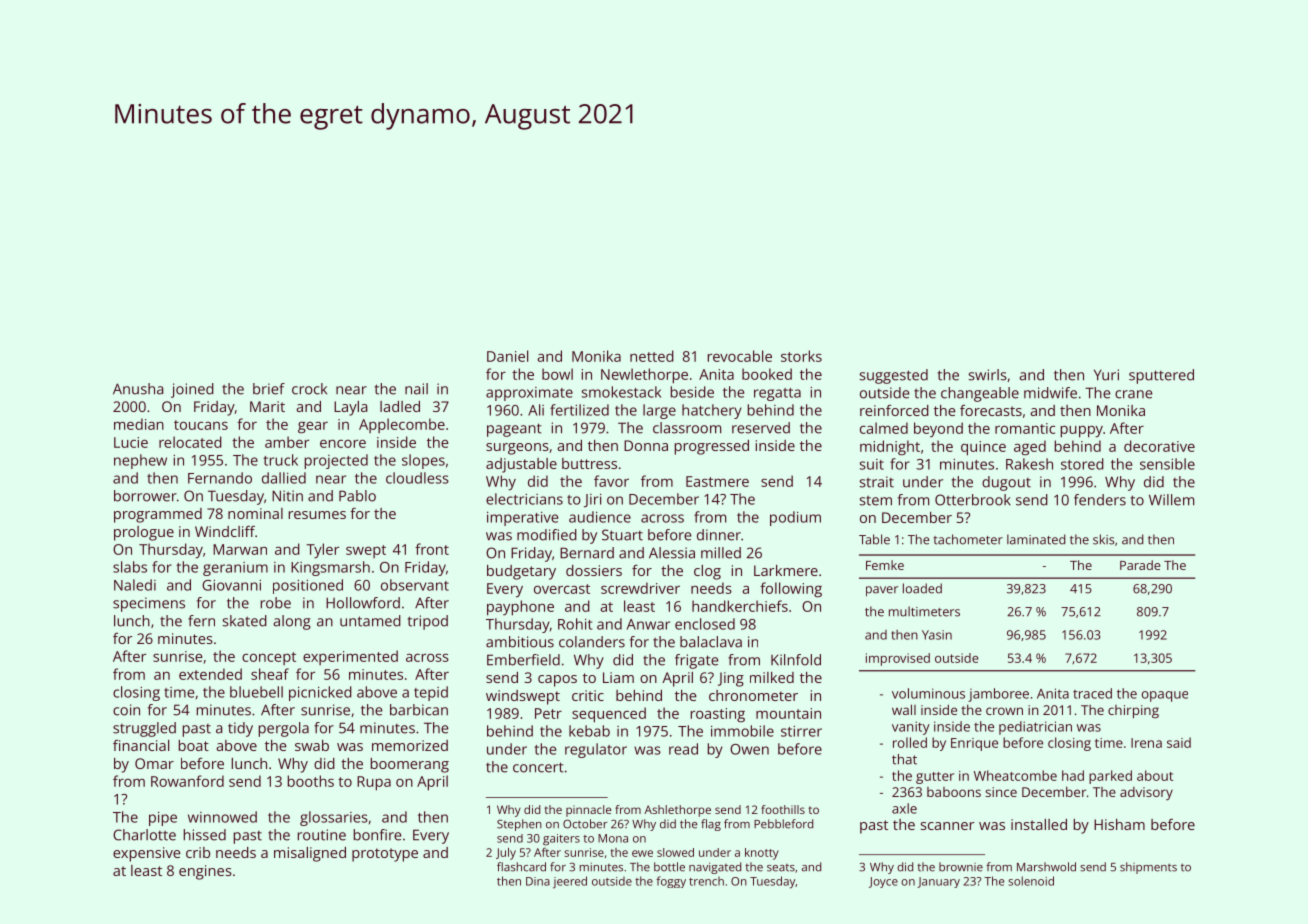 The height and width of the screenshot is (924, 1308). What do you see at coordinates (786, 570) in the screenshot?
I see `Larkmere` at bounding box center [786, 570].
